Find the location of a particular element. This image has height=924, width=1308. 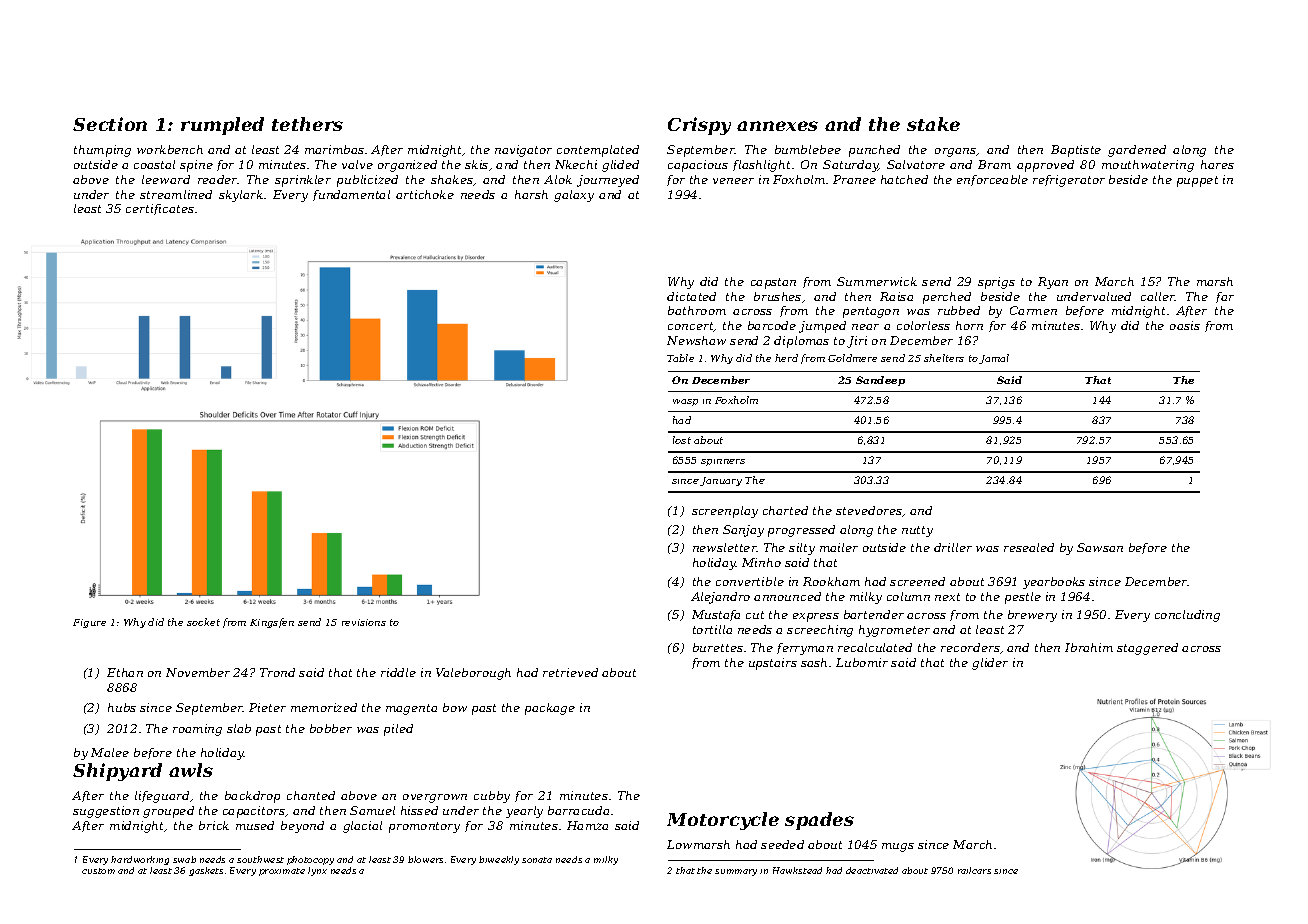

sprigs is located at coordinates (996, 283).
